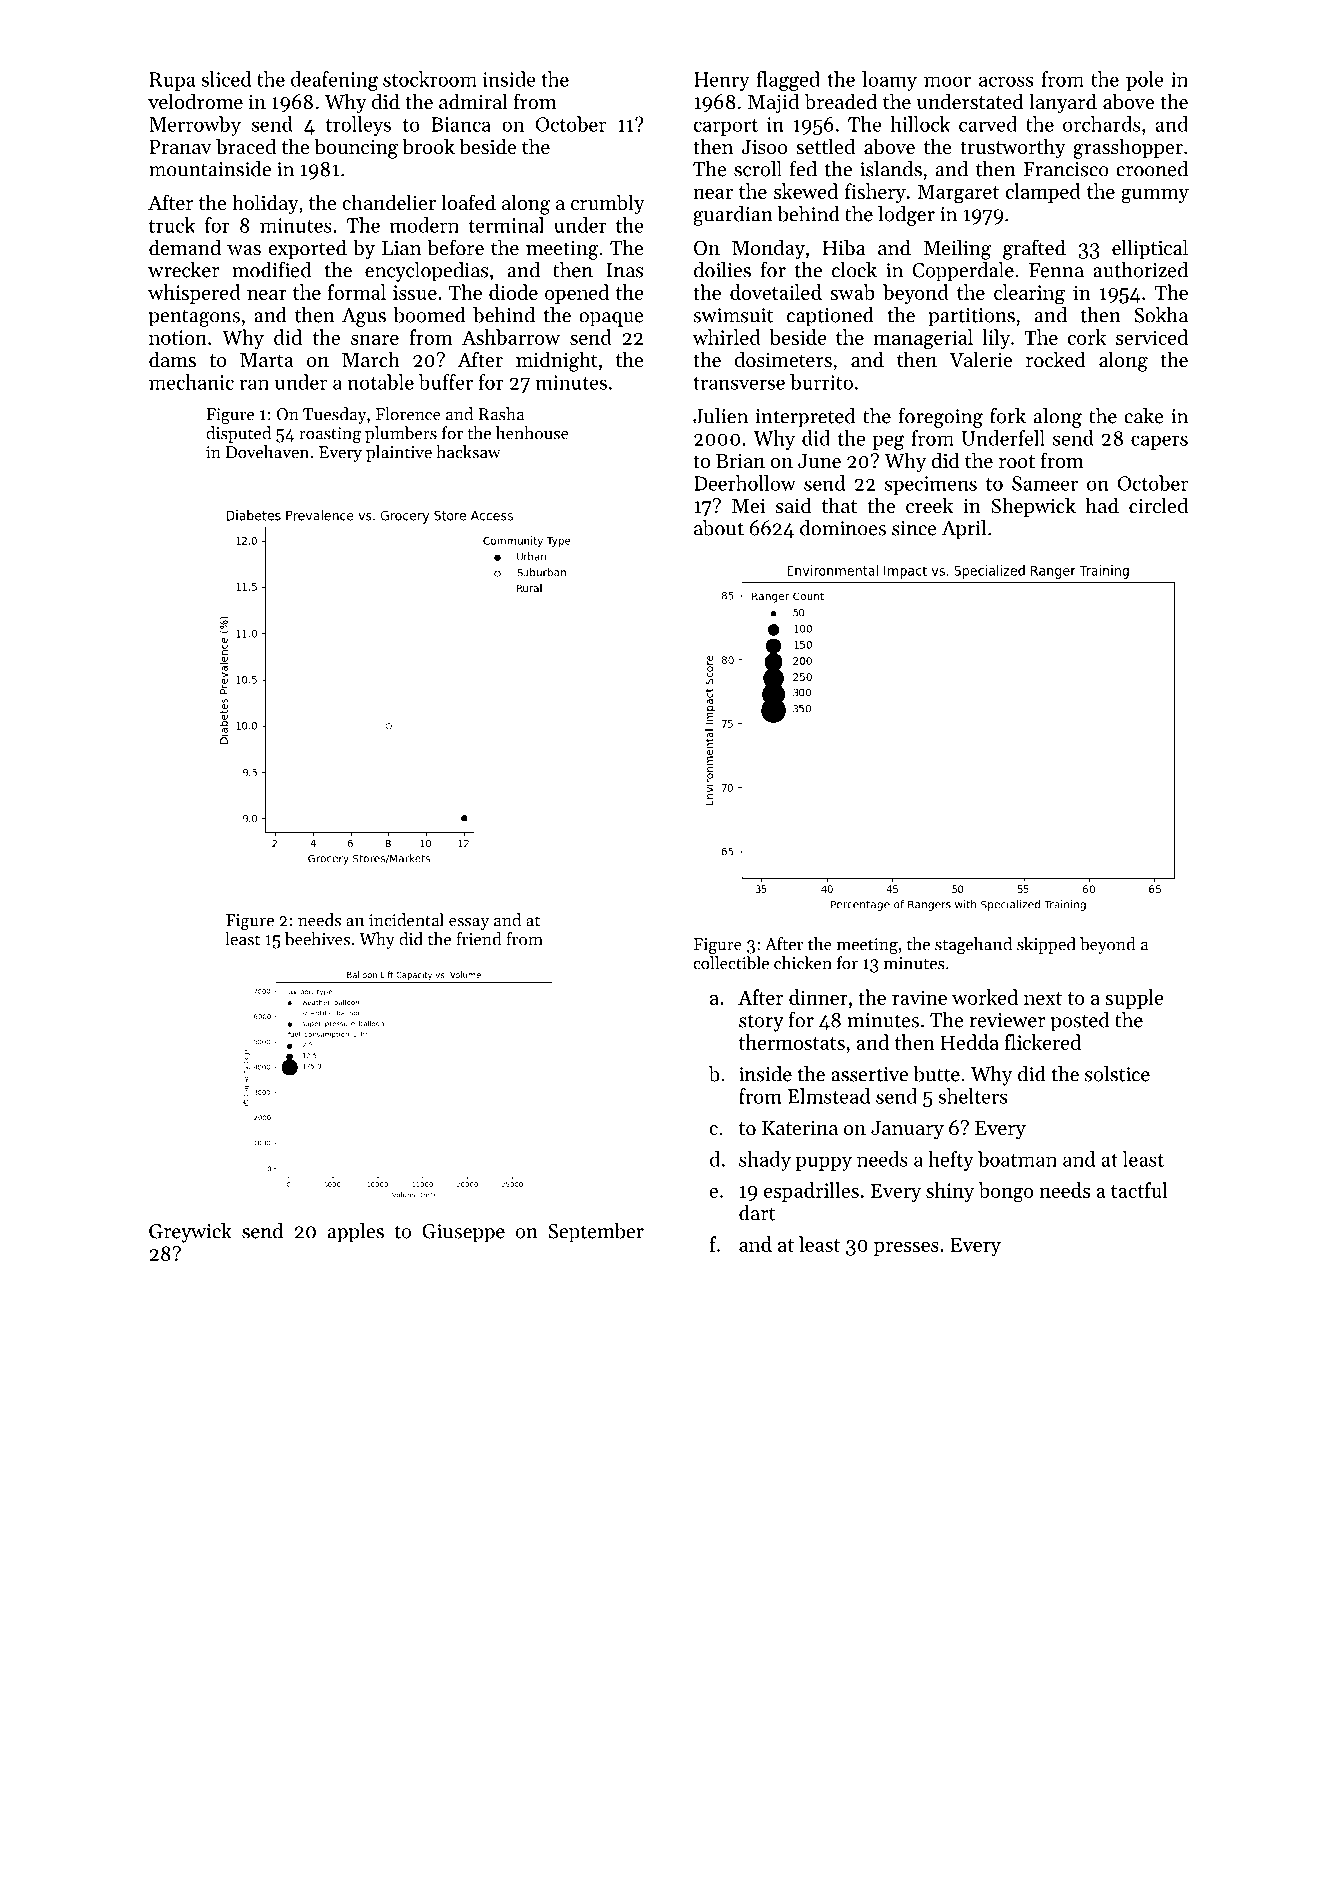  I want to click on Rupa, so click(173, 81).
